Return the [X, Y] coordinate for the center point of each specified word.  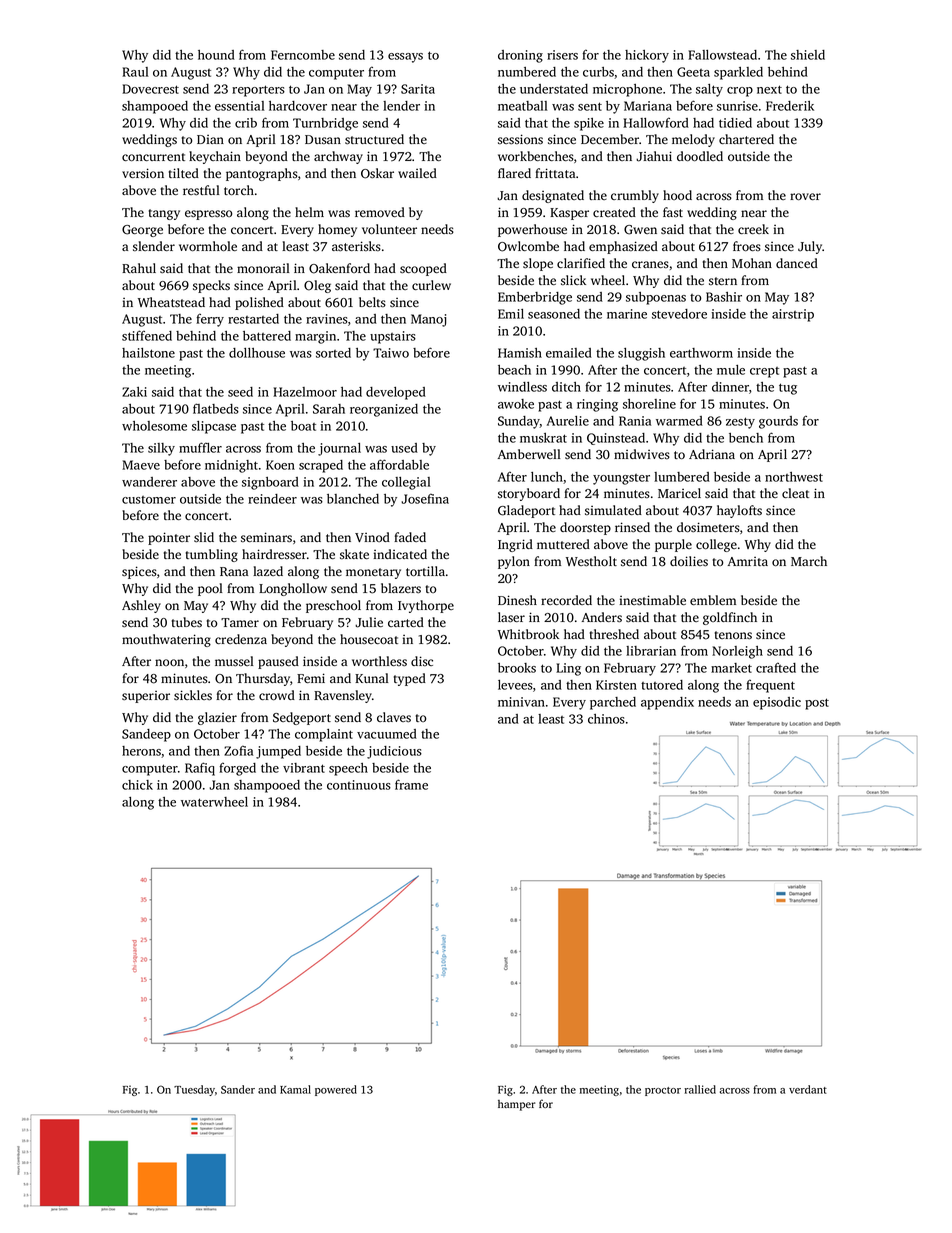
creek [753, 229]
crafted [776, 667]
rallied [700, 1089]
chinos [606, 719]
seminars [266, 537]
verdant [808, 1089]
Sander [238, 1089]
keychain [215, 157]
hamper [516, 1105]
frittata [555, 173]
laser [511, 617]
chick [137, 785]
